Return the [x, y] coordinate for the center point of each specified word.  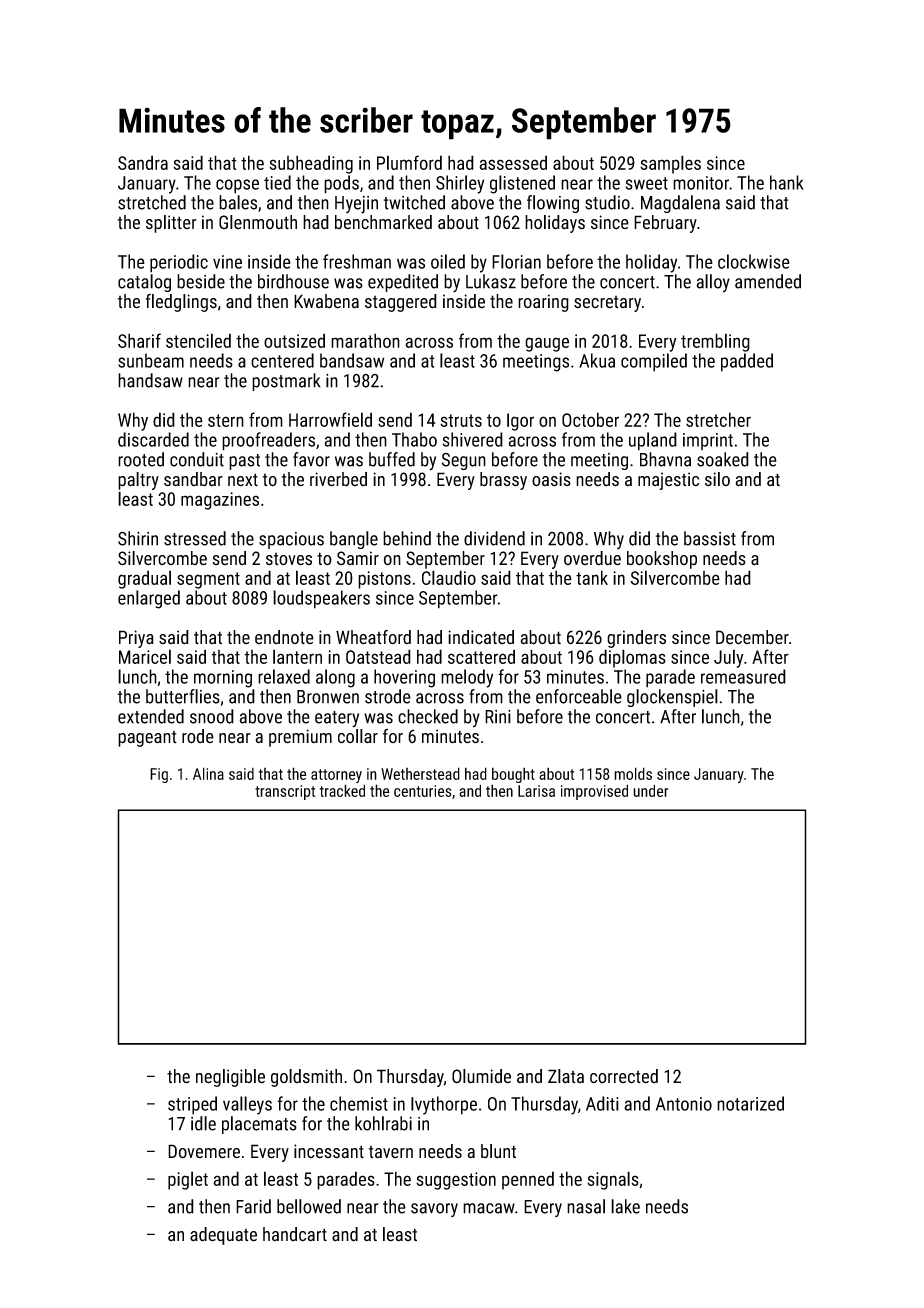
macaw [489, 1208]
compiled [654, 362]
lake [625, 1206]
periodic [179, 263]
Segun [464, 461]
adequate [223, 1236]
